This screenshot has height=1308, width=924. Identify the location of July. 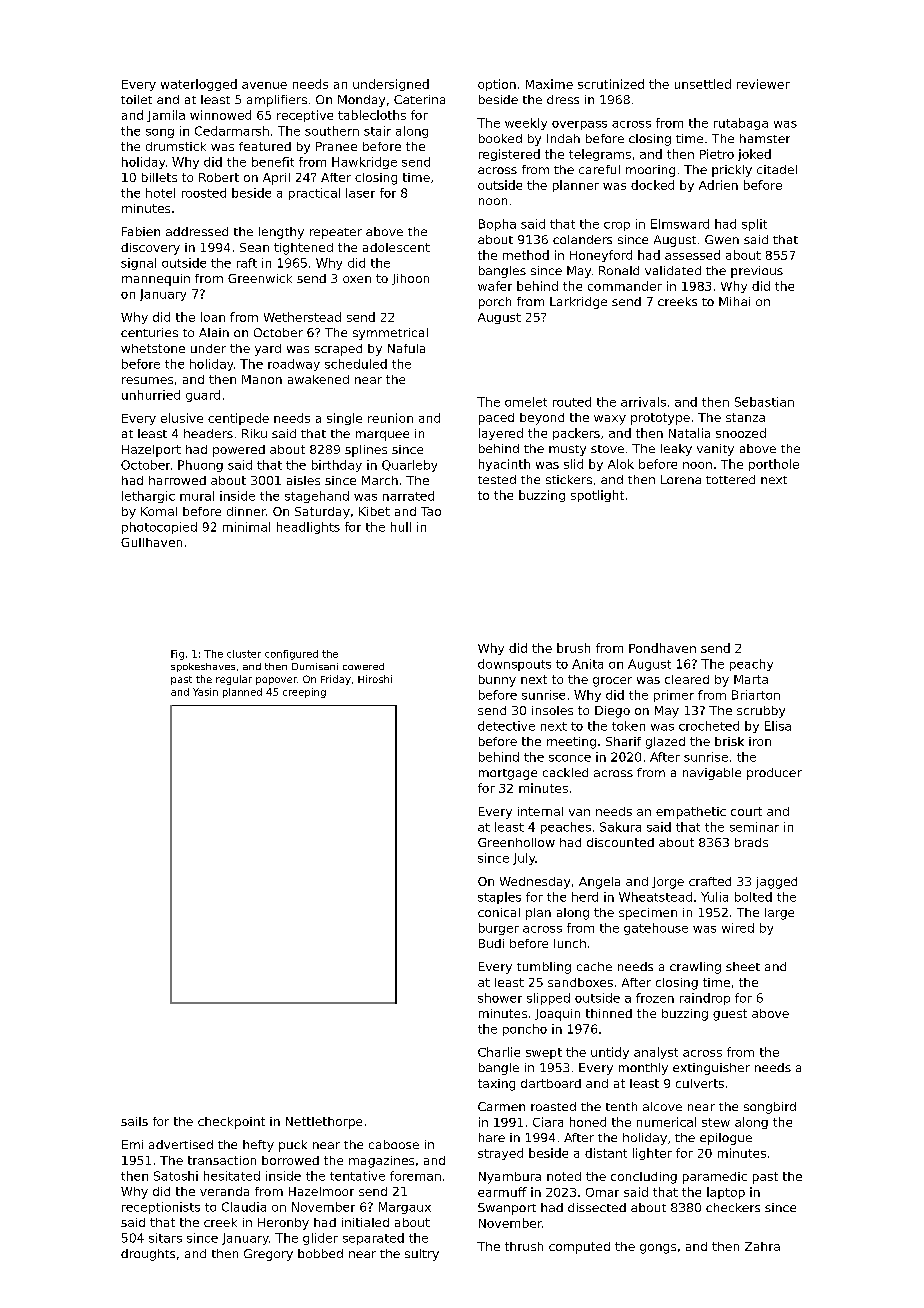
(524, 859).
